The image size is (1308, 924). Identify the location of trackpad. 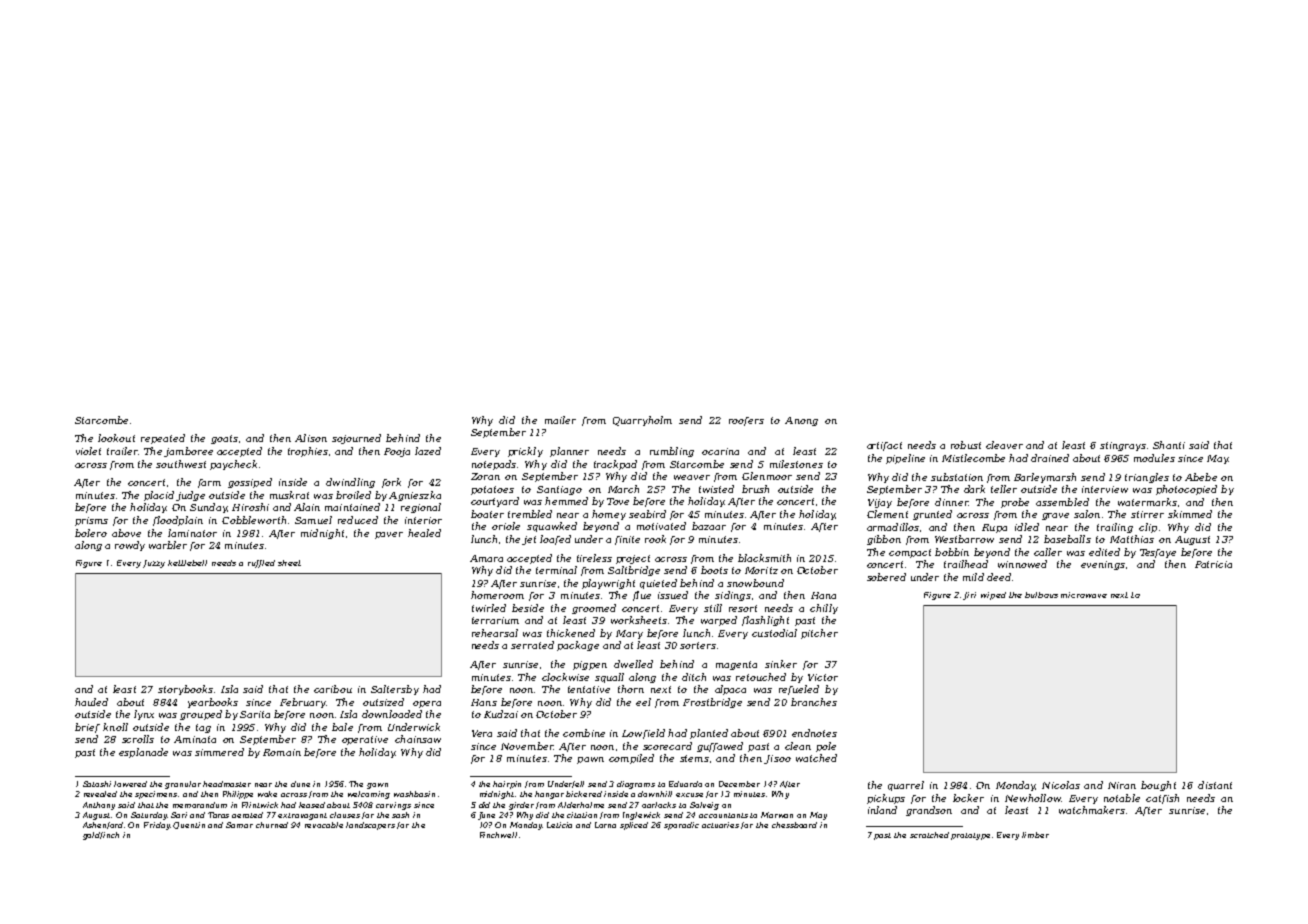
(615, 465).
